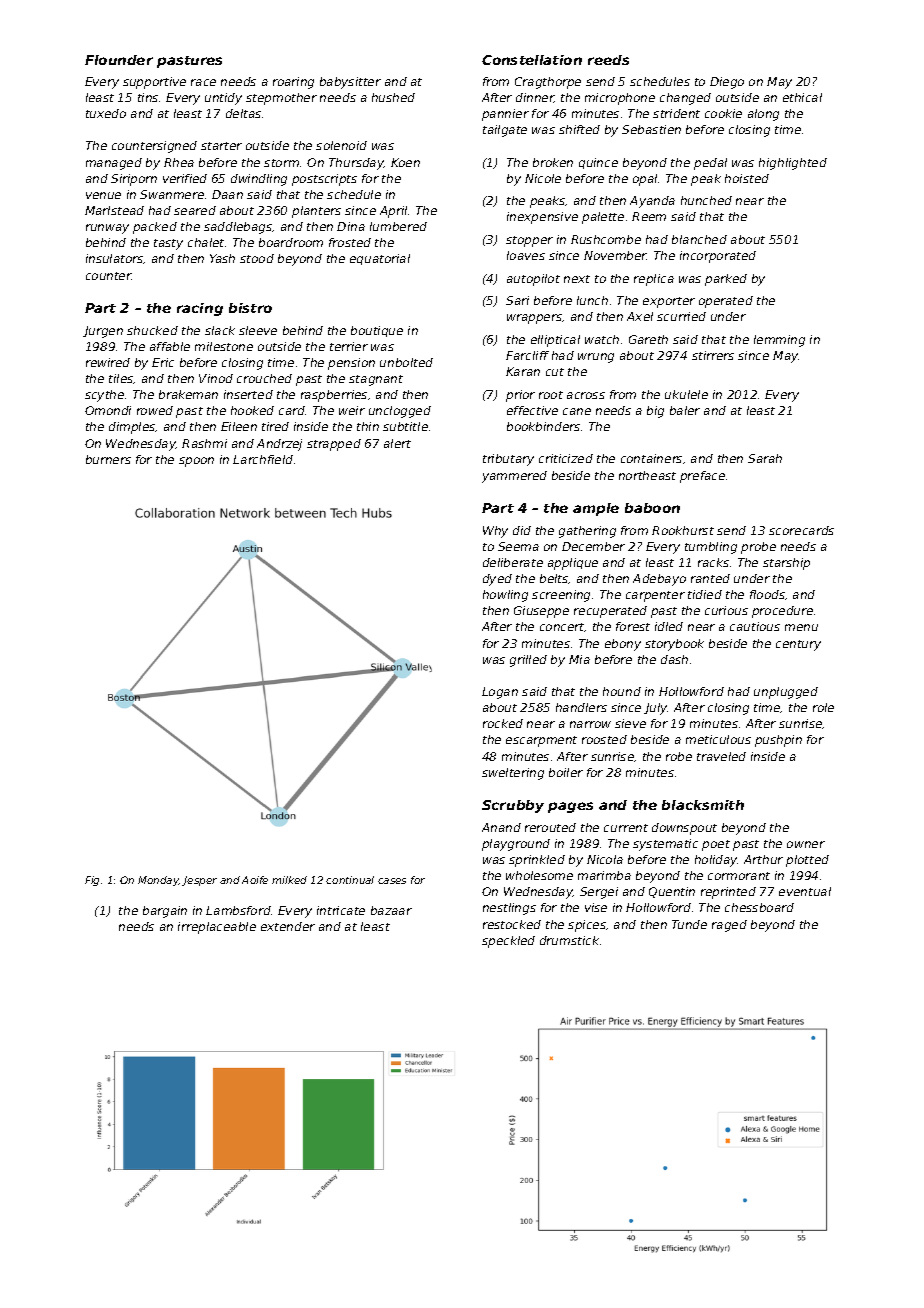 This screenshot has width=924, height=1308. I want to click on insulators, so click(115, 259).
